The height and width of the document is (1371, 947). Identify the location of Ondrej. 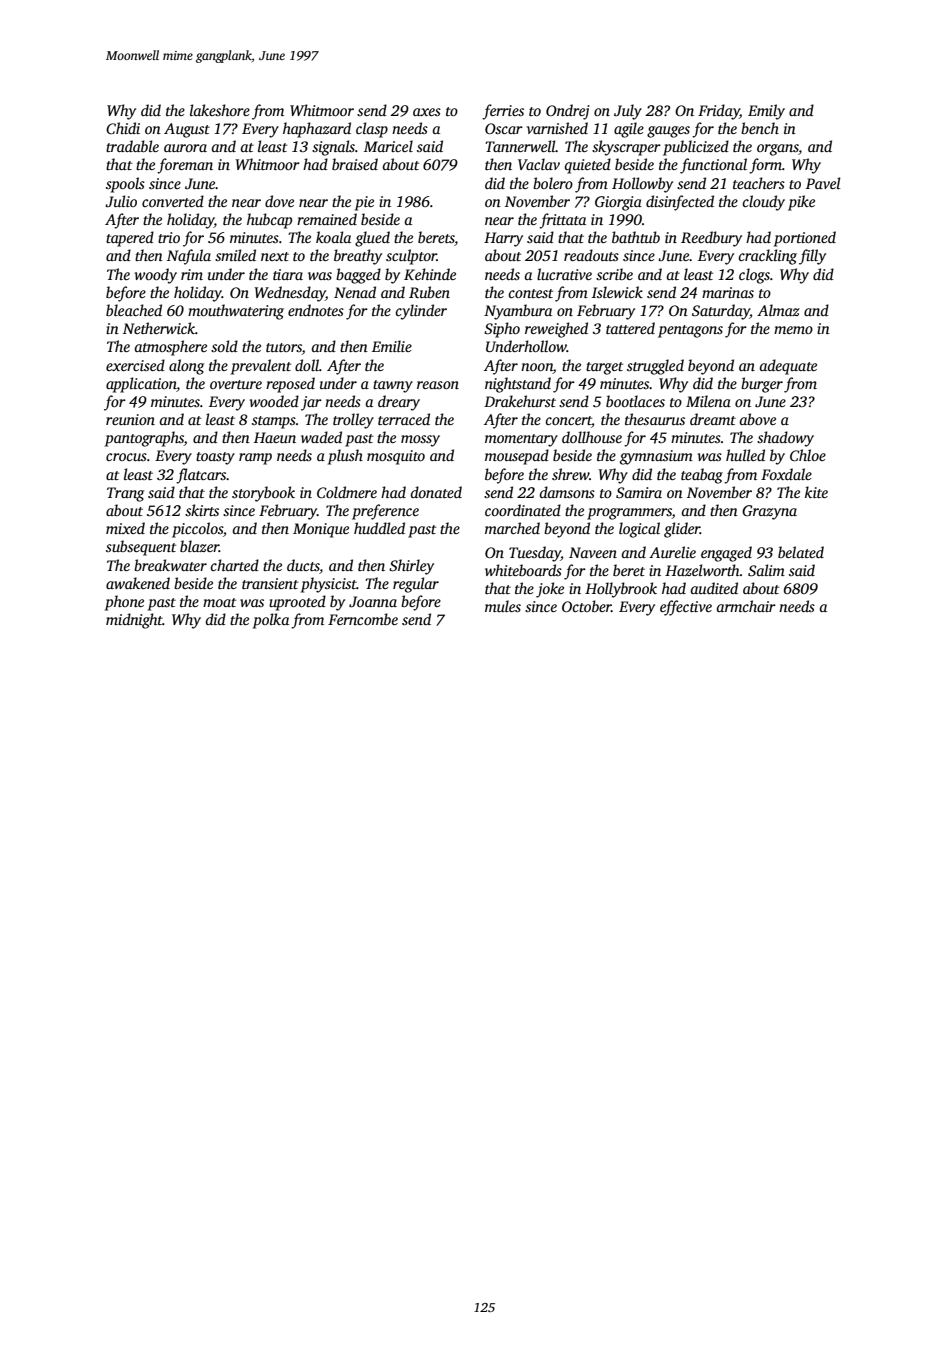
(568, 112).
